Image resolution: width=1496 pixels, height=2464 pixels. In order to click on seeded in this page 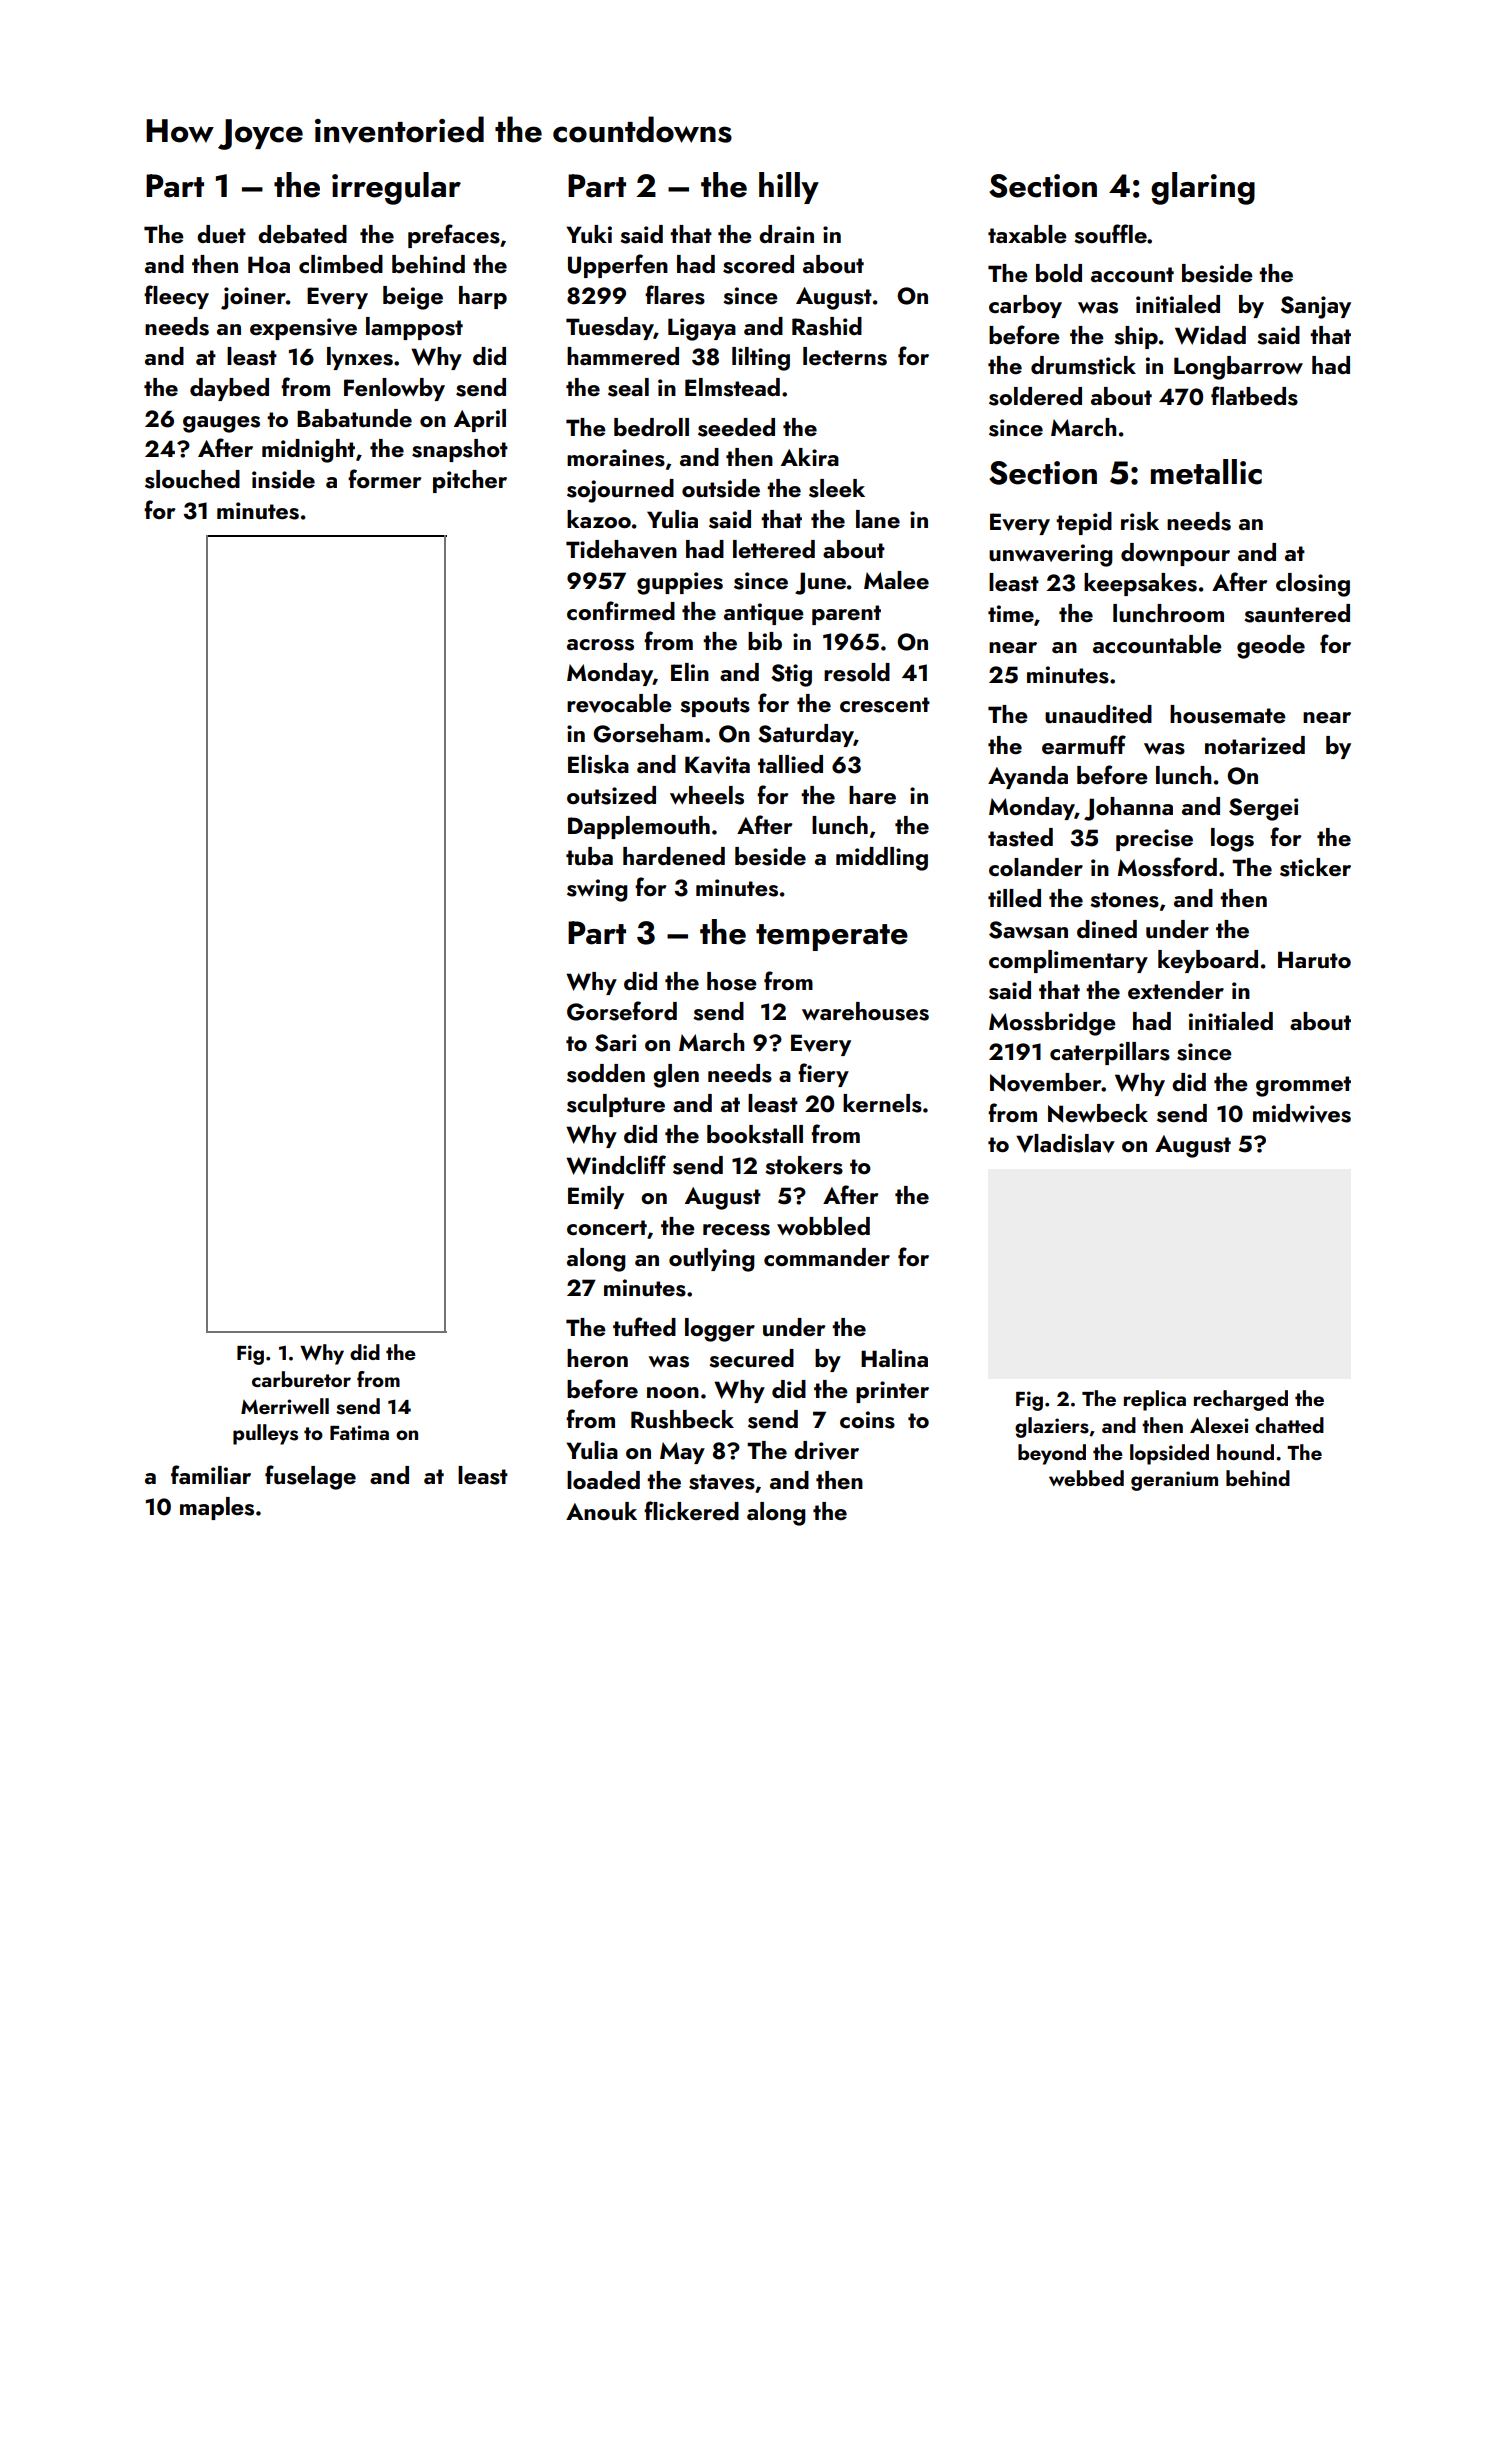, I will do `click(736, 427)`.
